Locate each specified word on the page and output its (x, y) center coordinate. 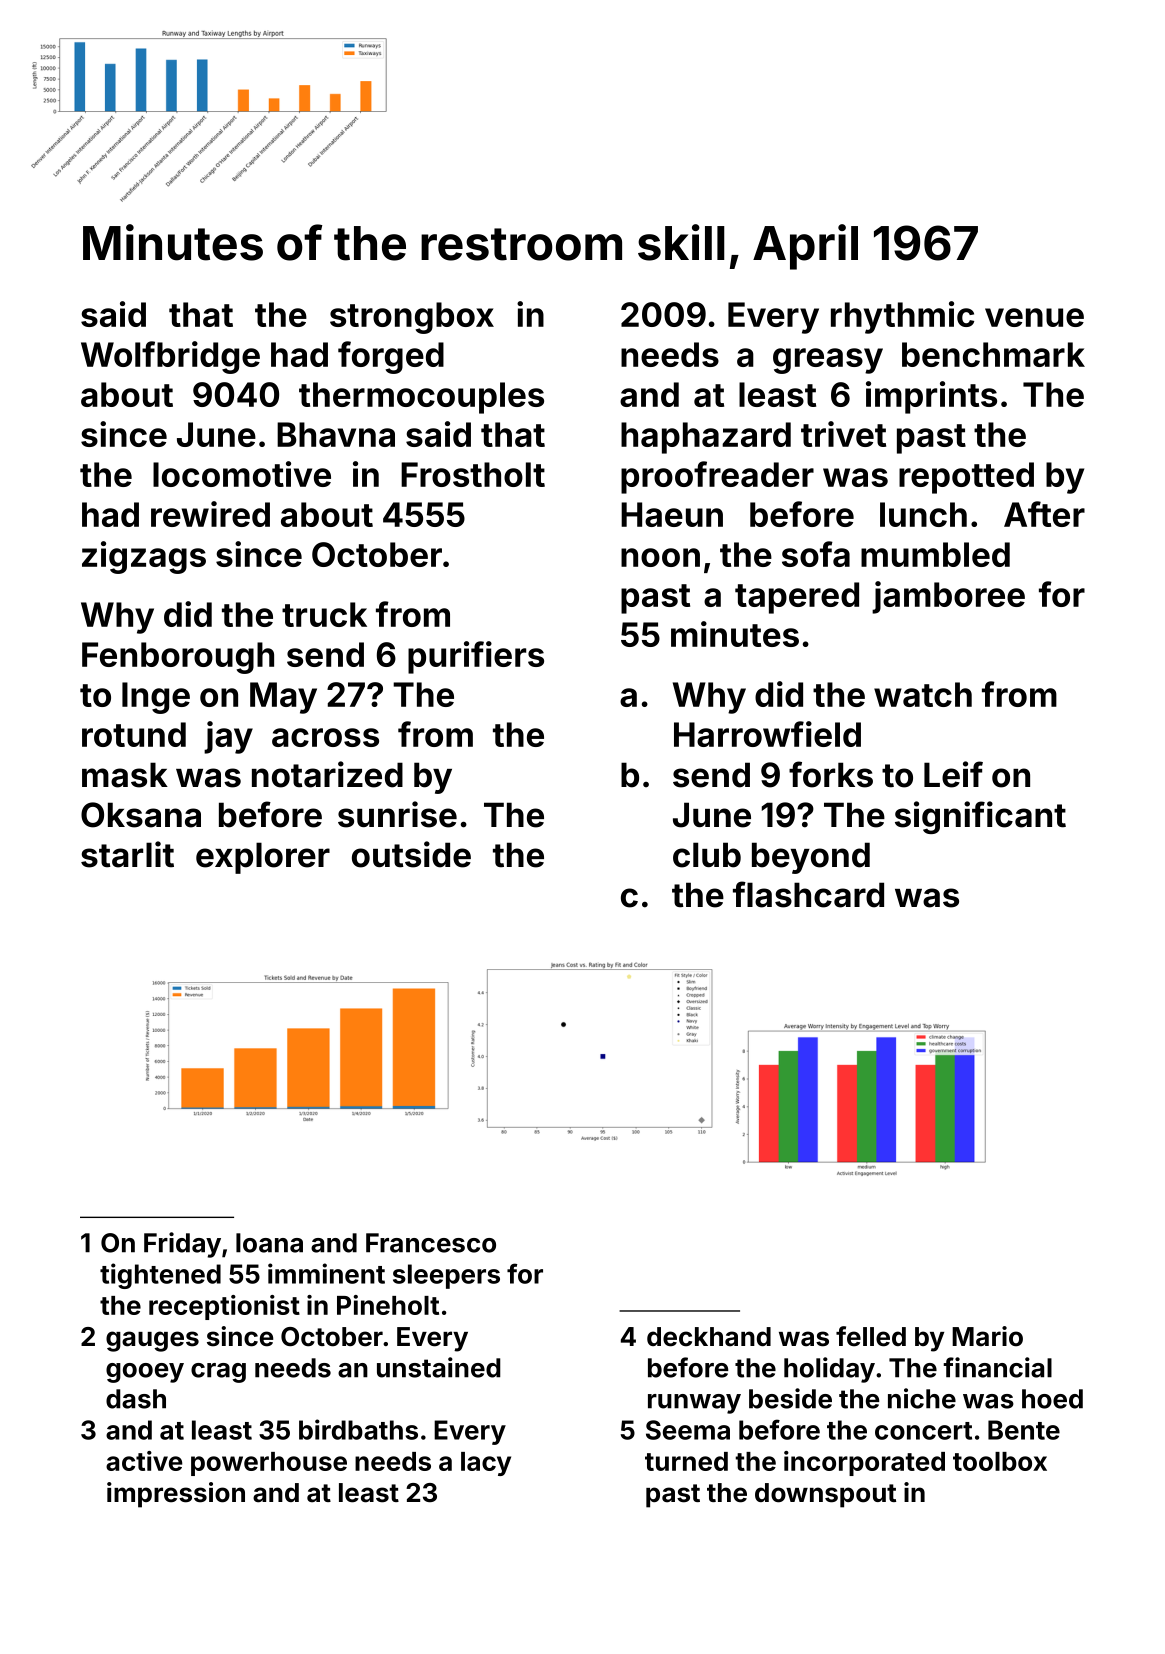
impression (176, 1495)
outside (411, 854)
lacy (486, 1464)
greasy (828, 361)
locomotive (242, 474)
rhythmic (902, 317)
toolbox (1000, 1461)
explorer (263, 858)
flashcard (808, 894)
